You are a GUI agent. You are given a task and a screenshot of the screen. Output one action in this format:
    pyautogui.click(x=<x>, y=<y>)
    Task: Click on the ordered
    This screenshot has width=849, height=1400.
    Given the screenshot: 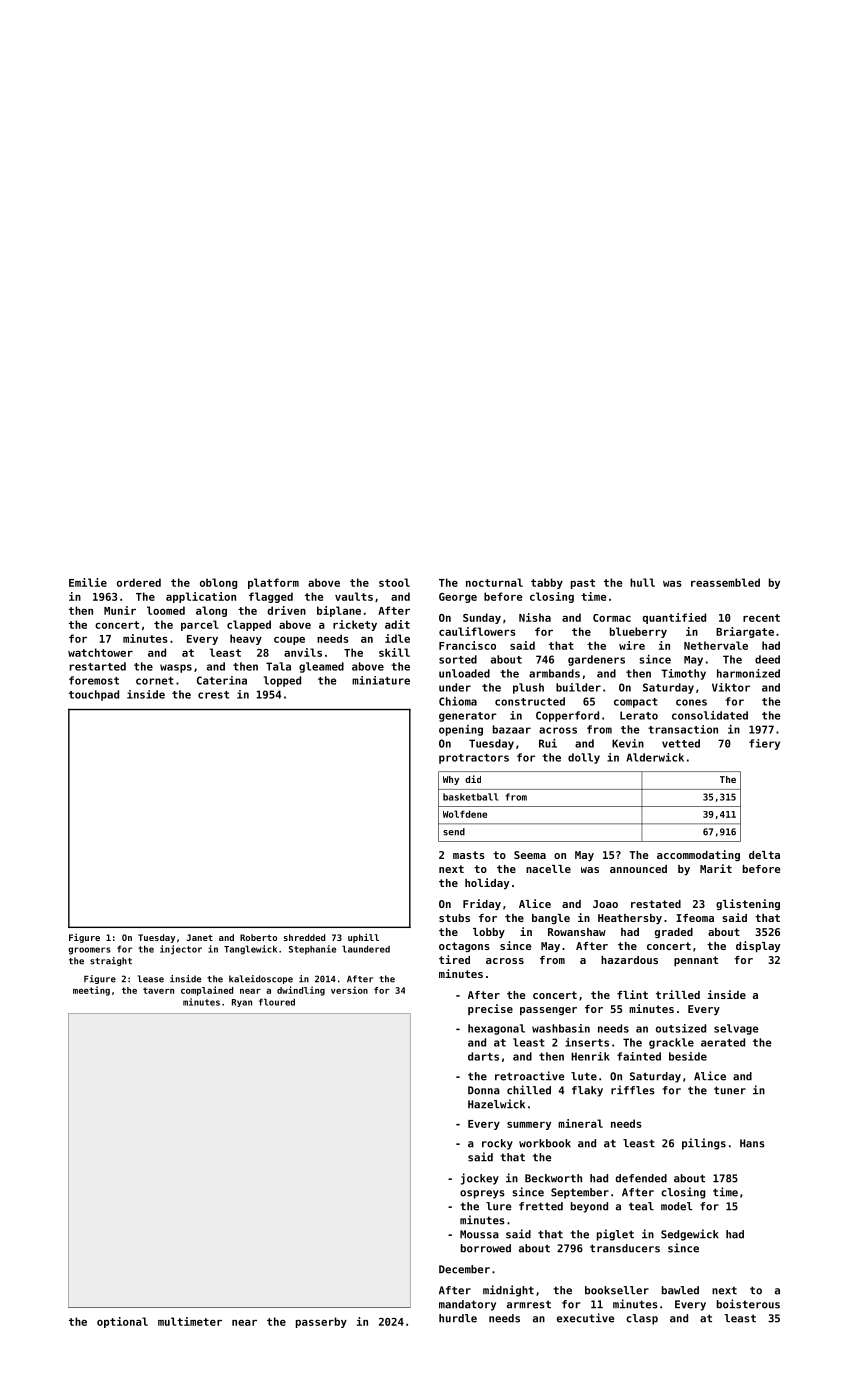 What is the action you would take?
    pyautogui.click(x=139, y=582)
